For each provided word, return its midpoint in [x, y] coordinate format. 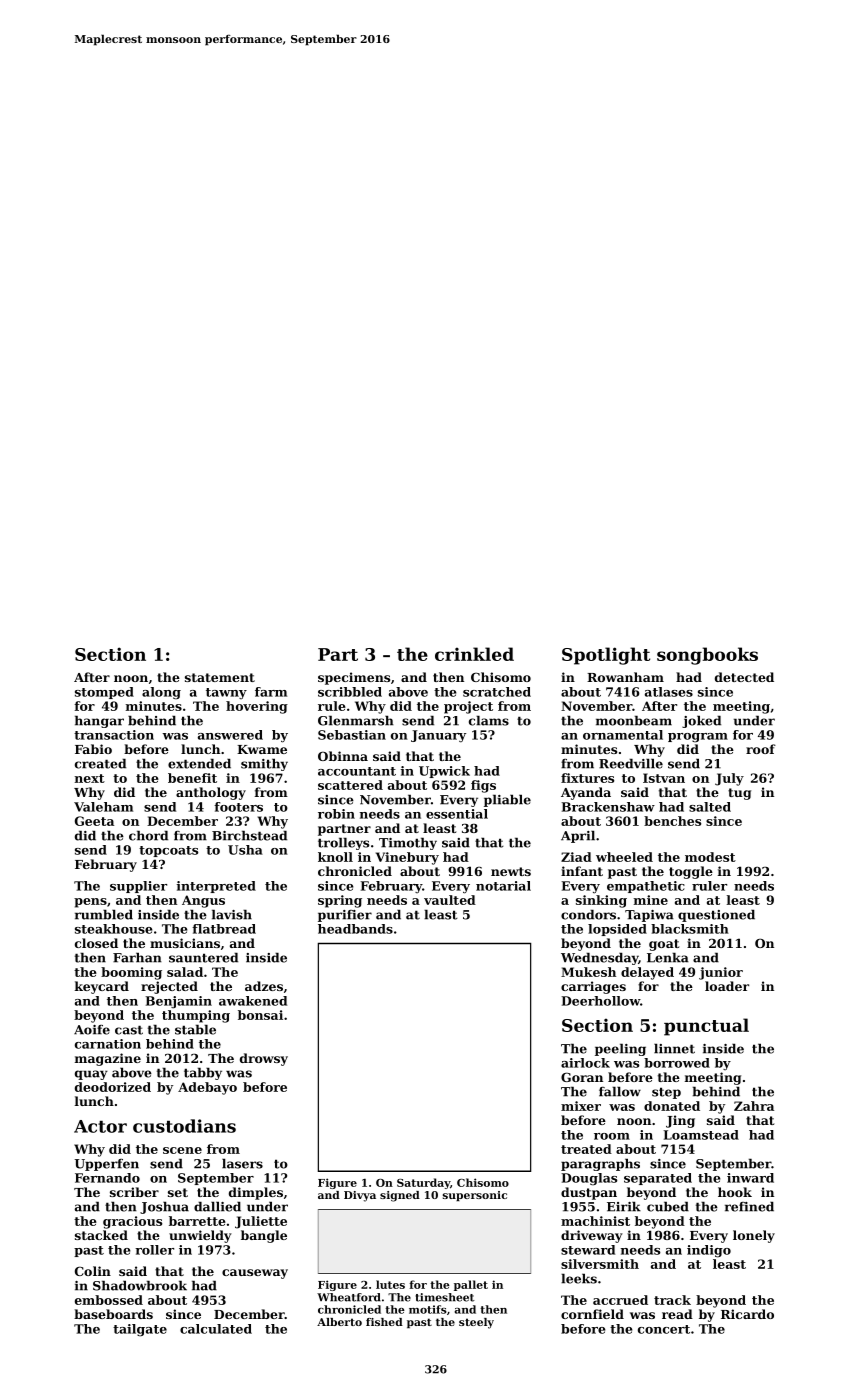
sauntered [203, 958]
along [161, 693]
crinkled [474, 654]
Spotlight [606, 656]
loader [727, 986]
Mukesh [588, 972]
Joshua [164, 1208]
